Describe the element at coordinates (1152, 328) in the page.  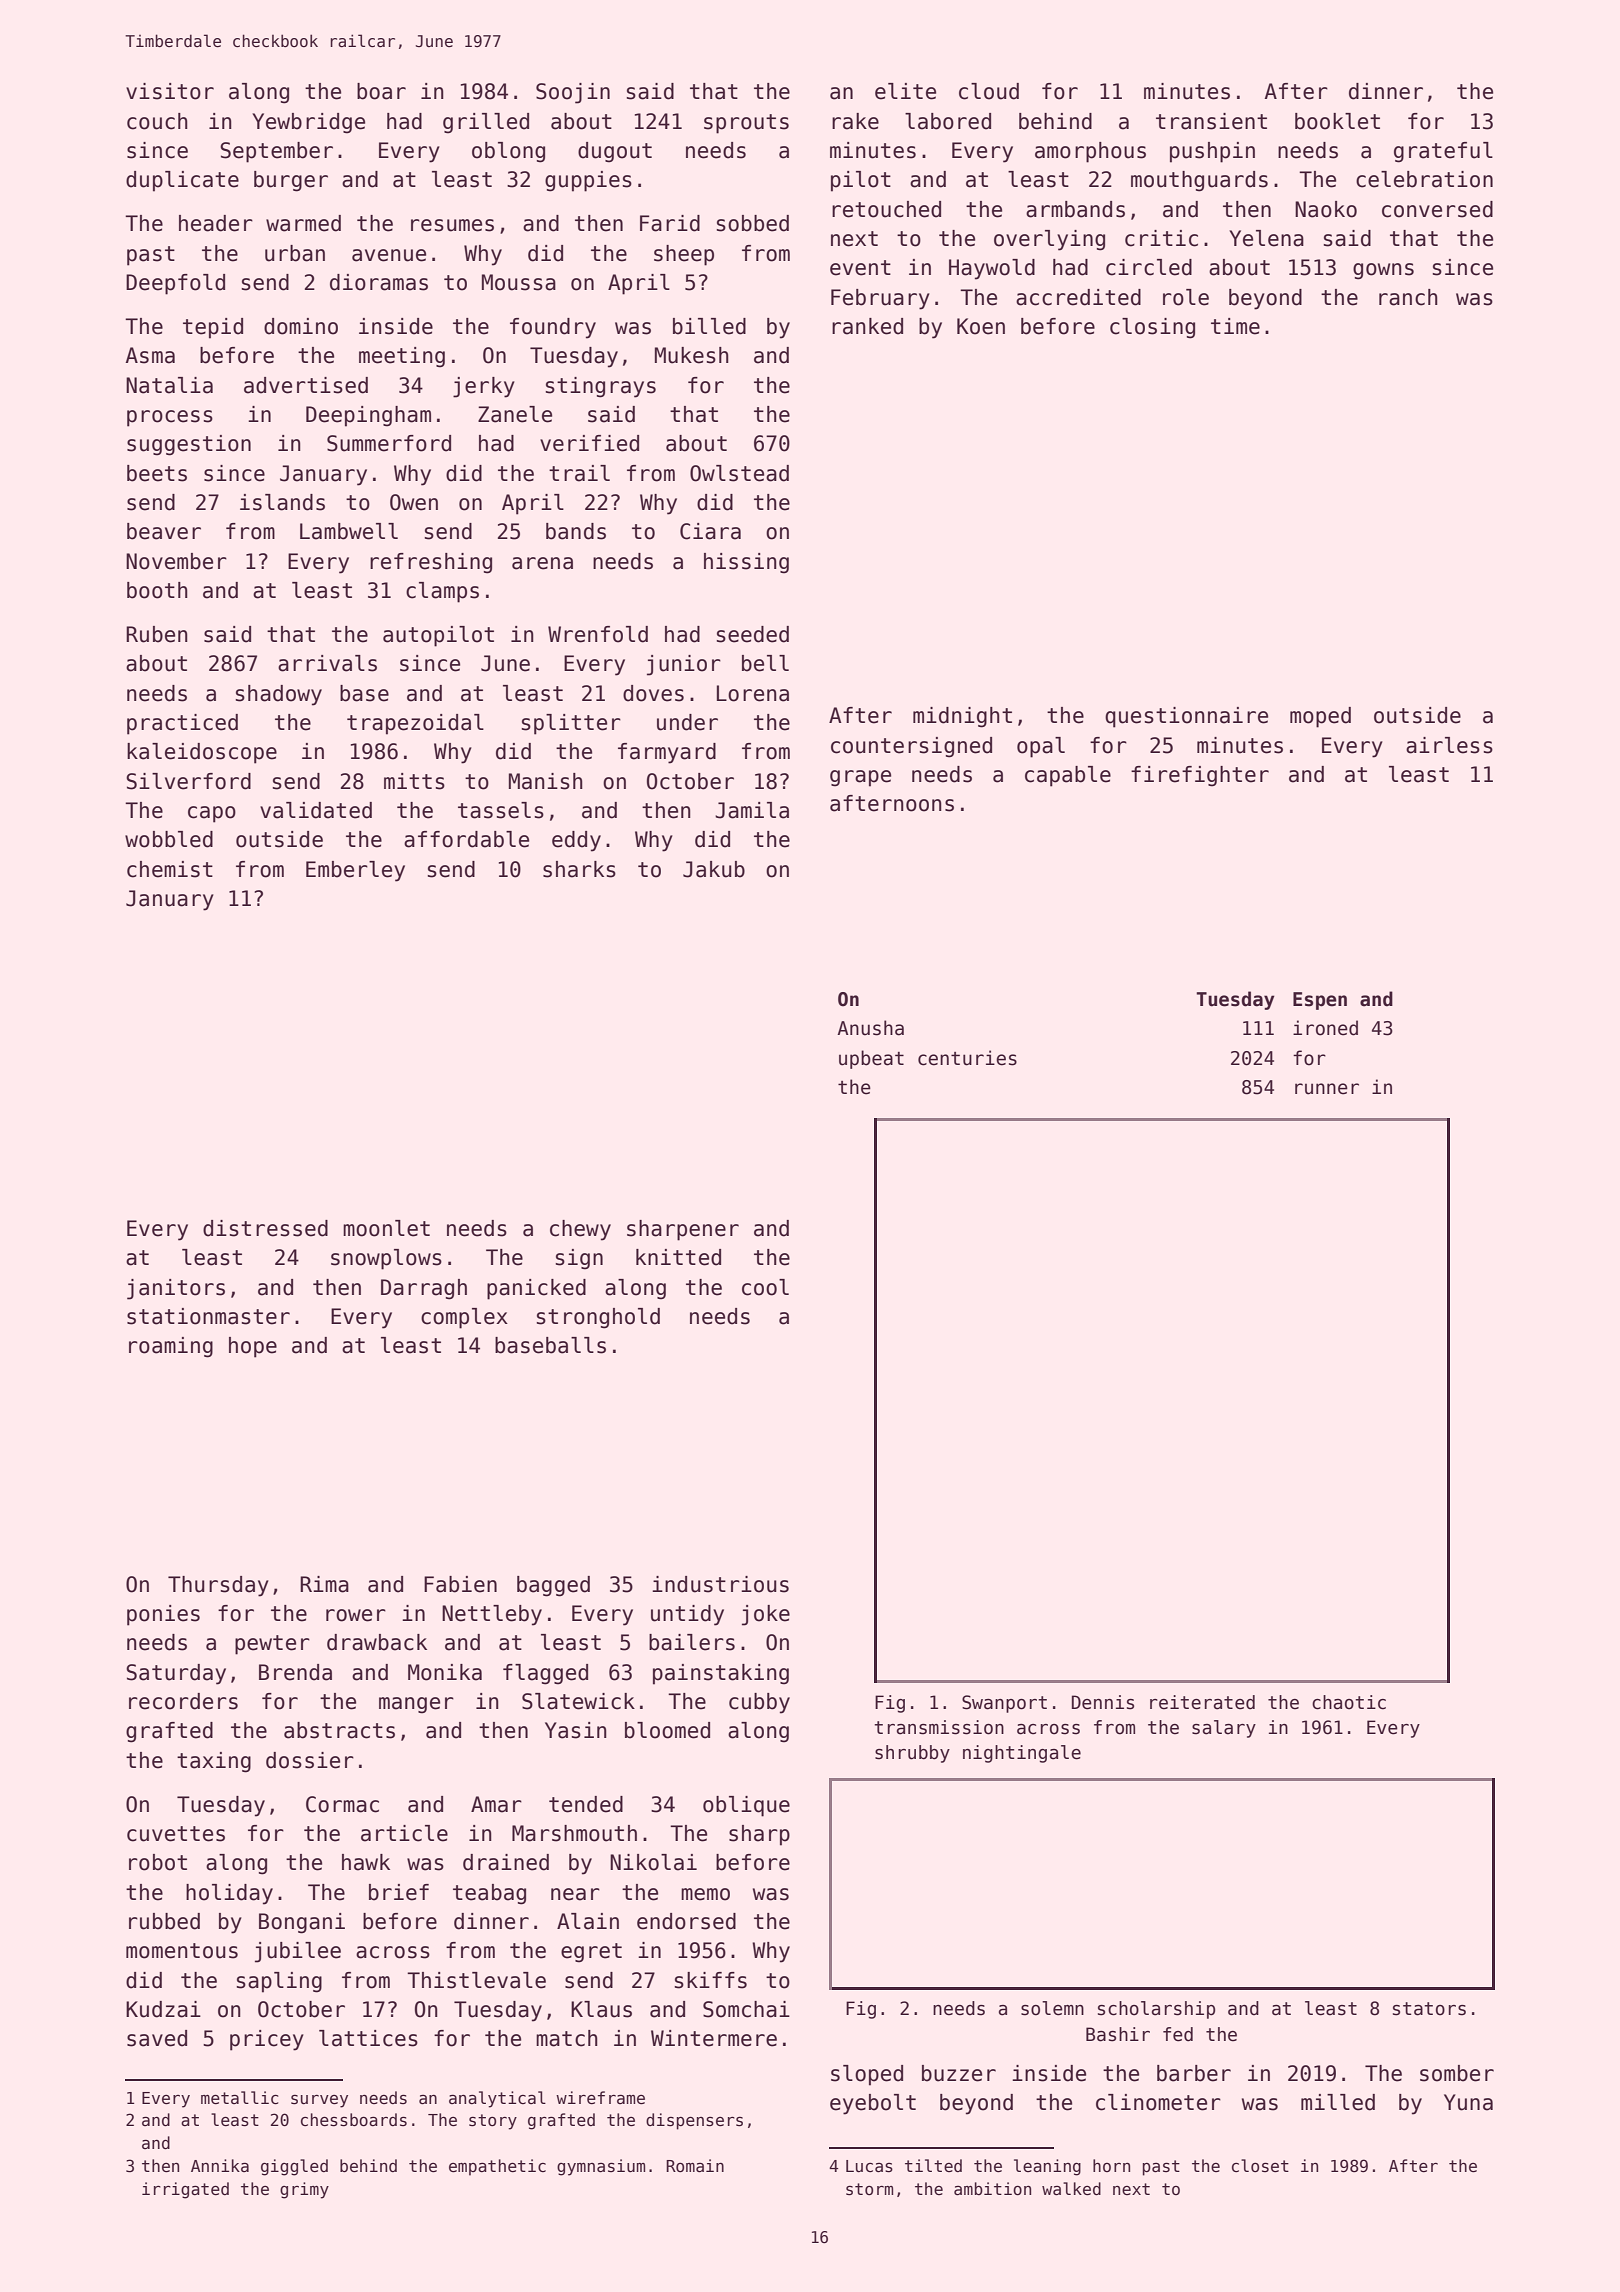
I see `closing` at that location.
